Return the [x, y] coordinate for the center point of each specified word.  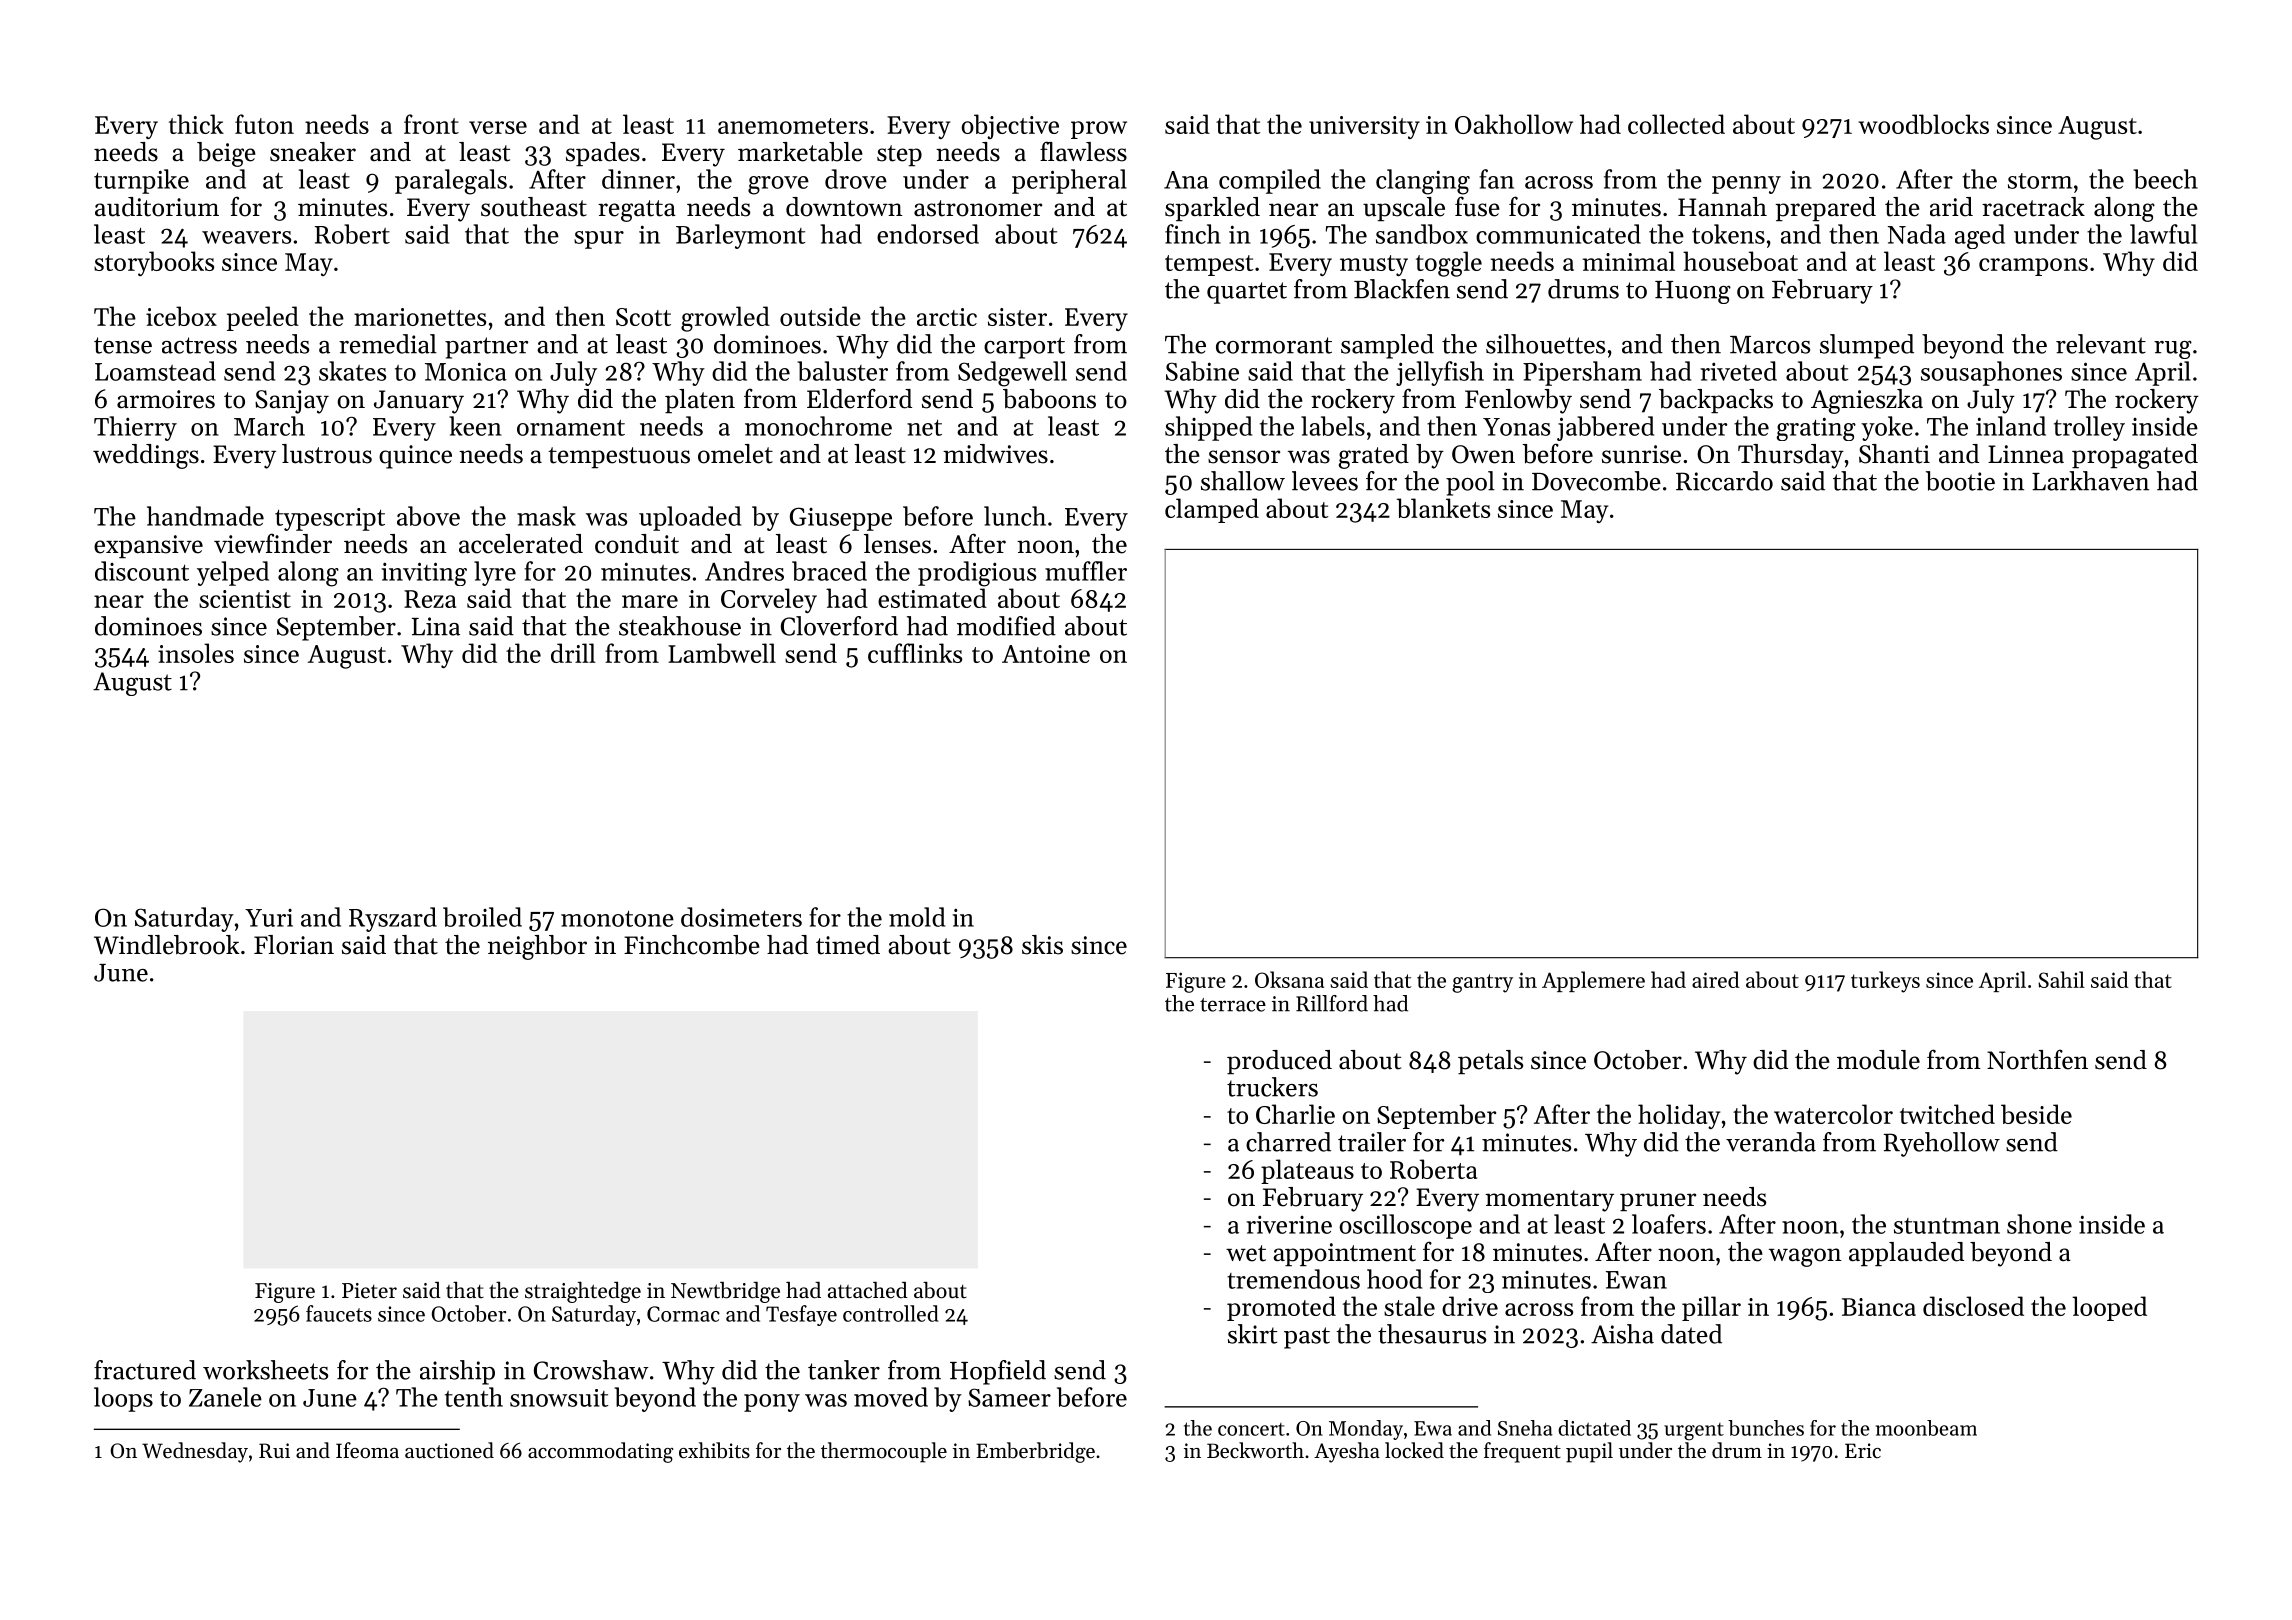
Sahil [2061, 979]
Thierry [135, 428]
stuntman [1947, 1226]
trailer [1372, 1142]
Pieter [369, 1291]
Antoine [1046, 654]
